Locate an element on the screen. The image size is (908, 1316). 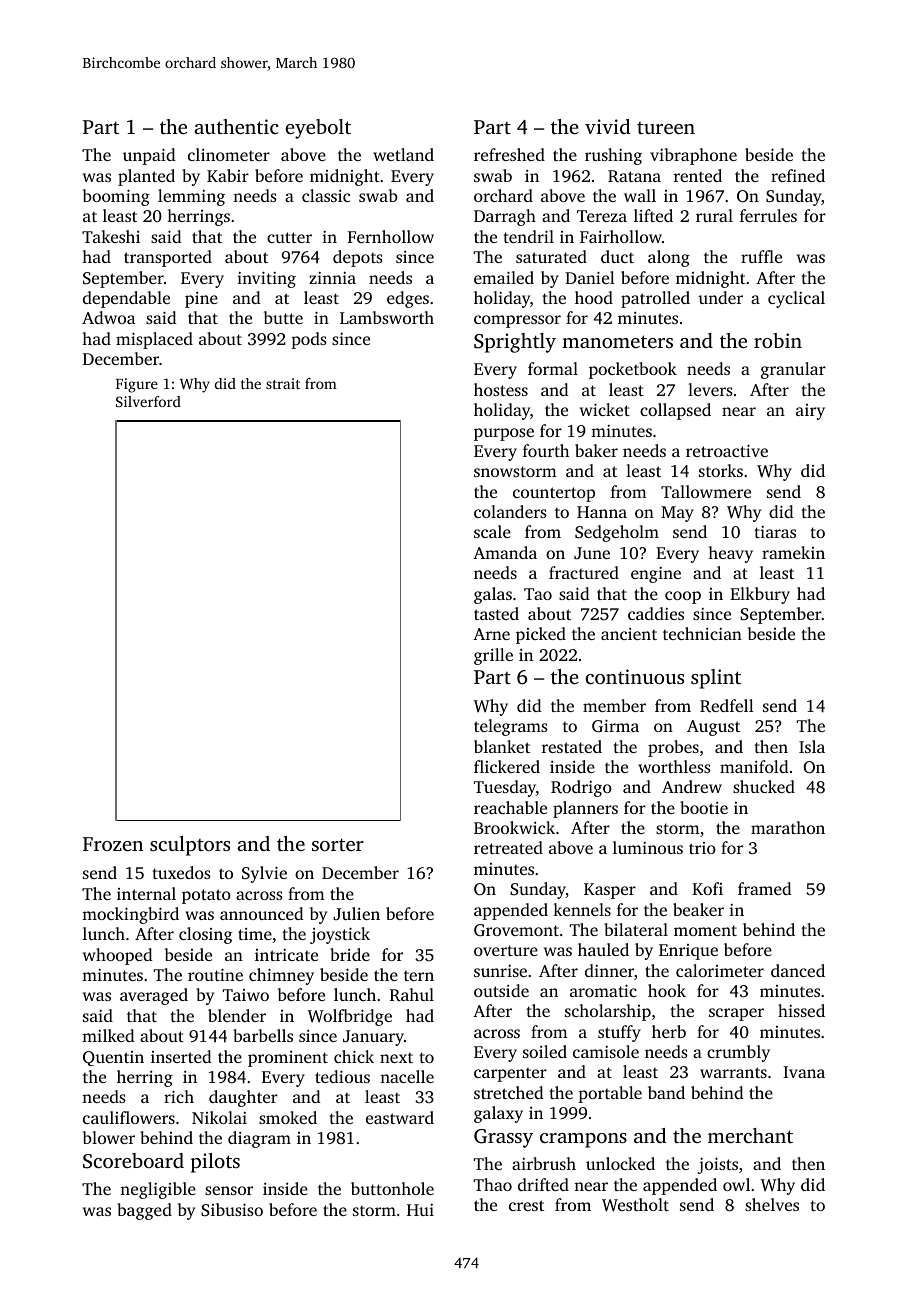
cauliflowers is located at coordinates (129, 1117).
